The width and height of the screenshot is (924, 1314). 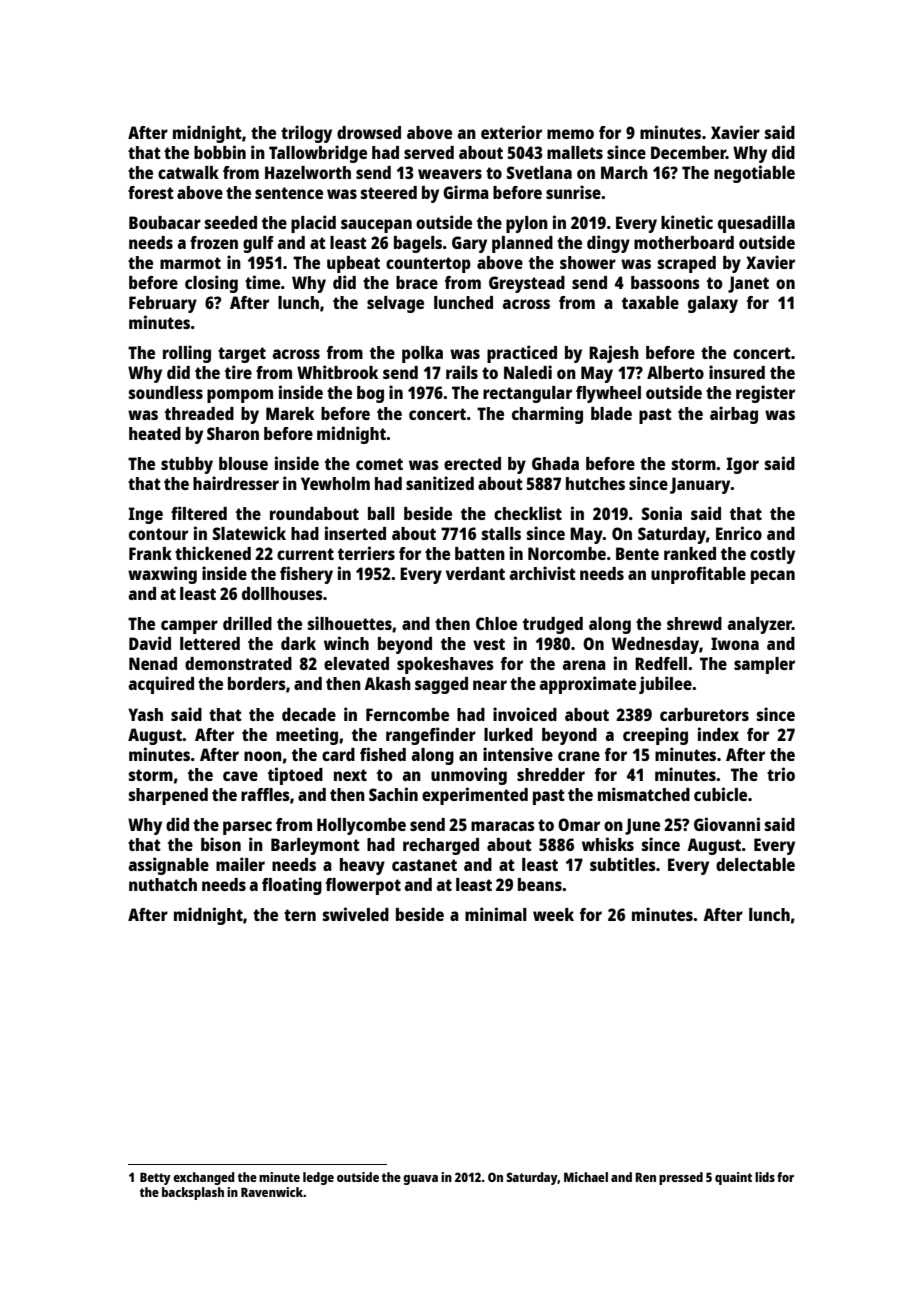 I want to click on closing, so click(x=211, y=284).
